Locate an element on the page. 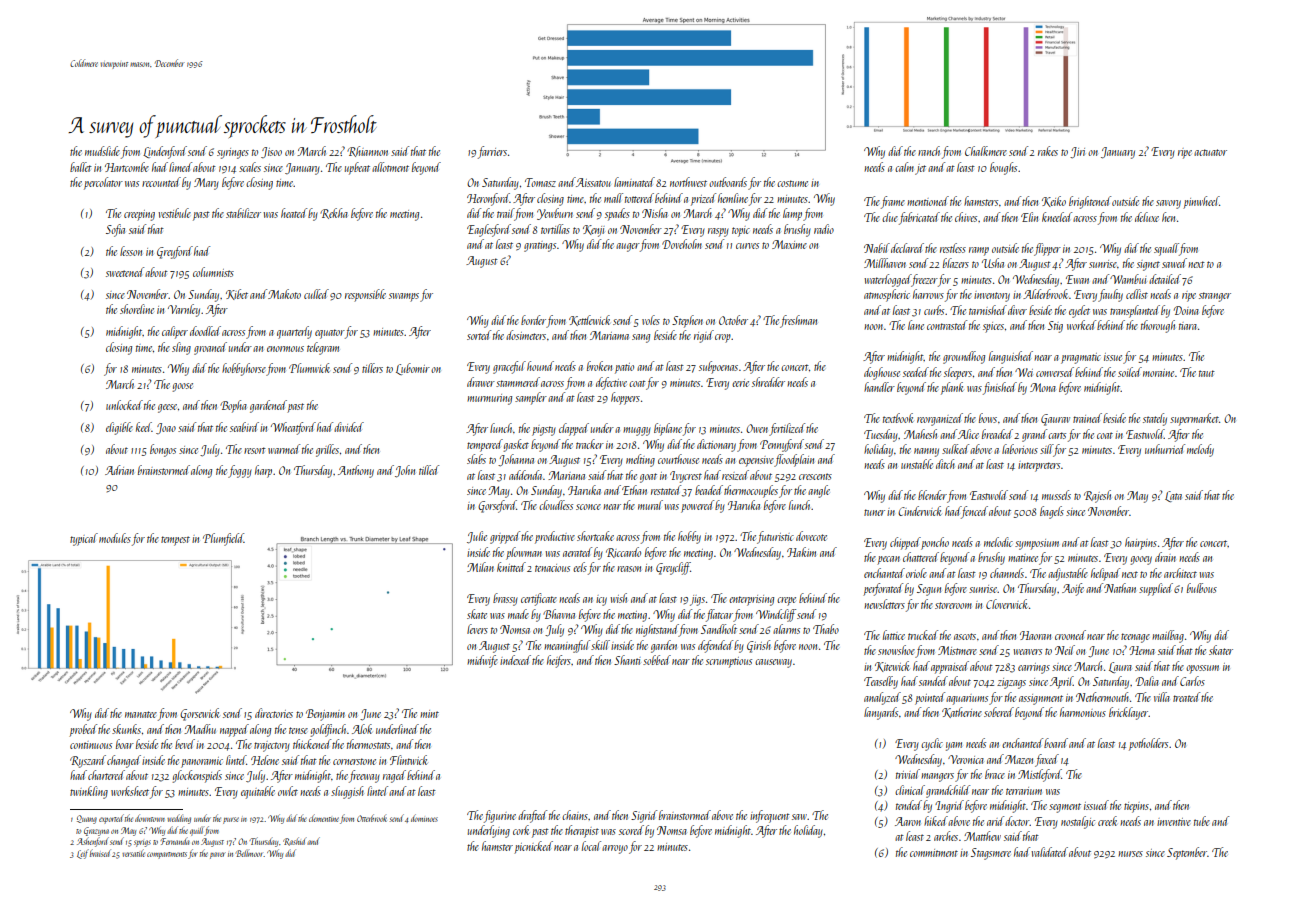 This image has width=1308, height=924. sling is located at coordinates (181, 348).
